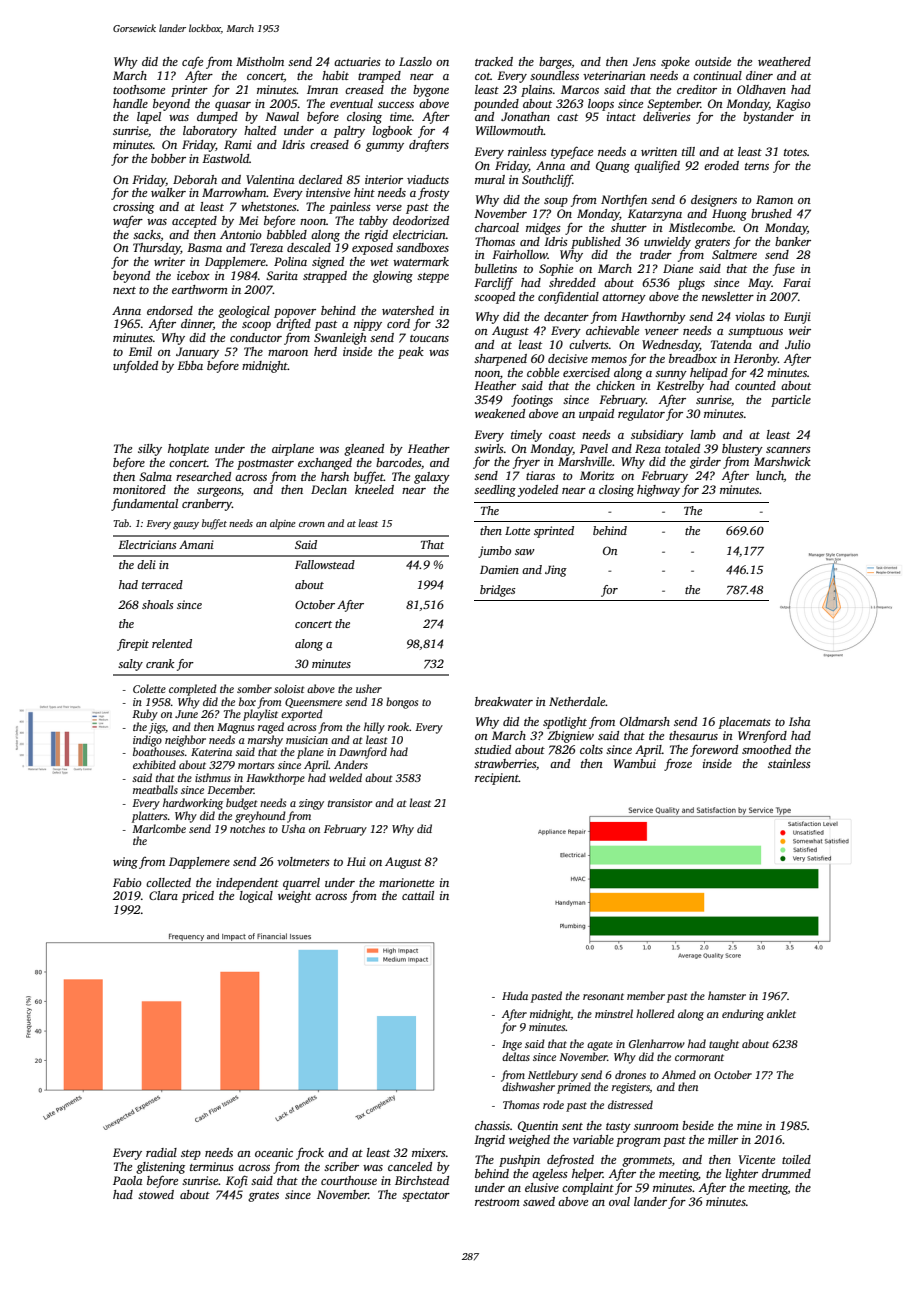 This image has height=1308, width=924. I want to click on frock, so click(310, 1154).
